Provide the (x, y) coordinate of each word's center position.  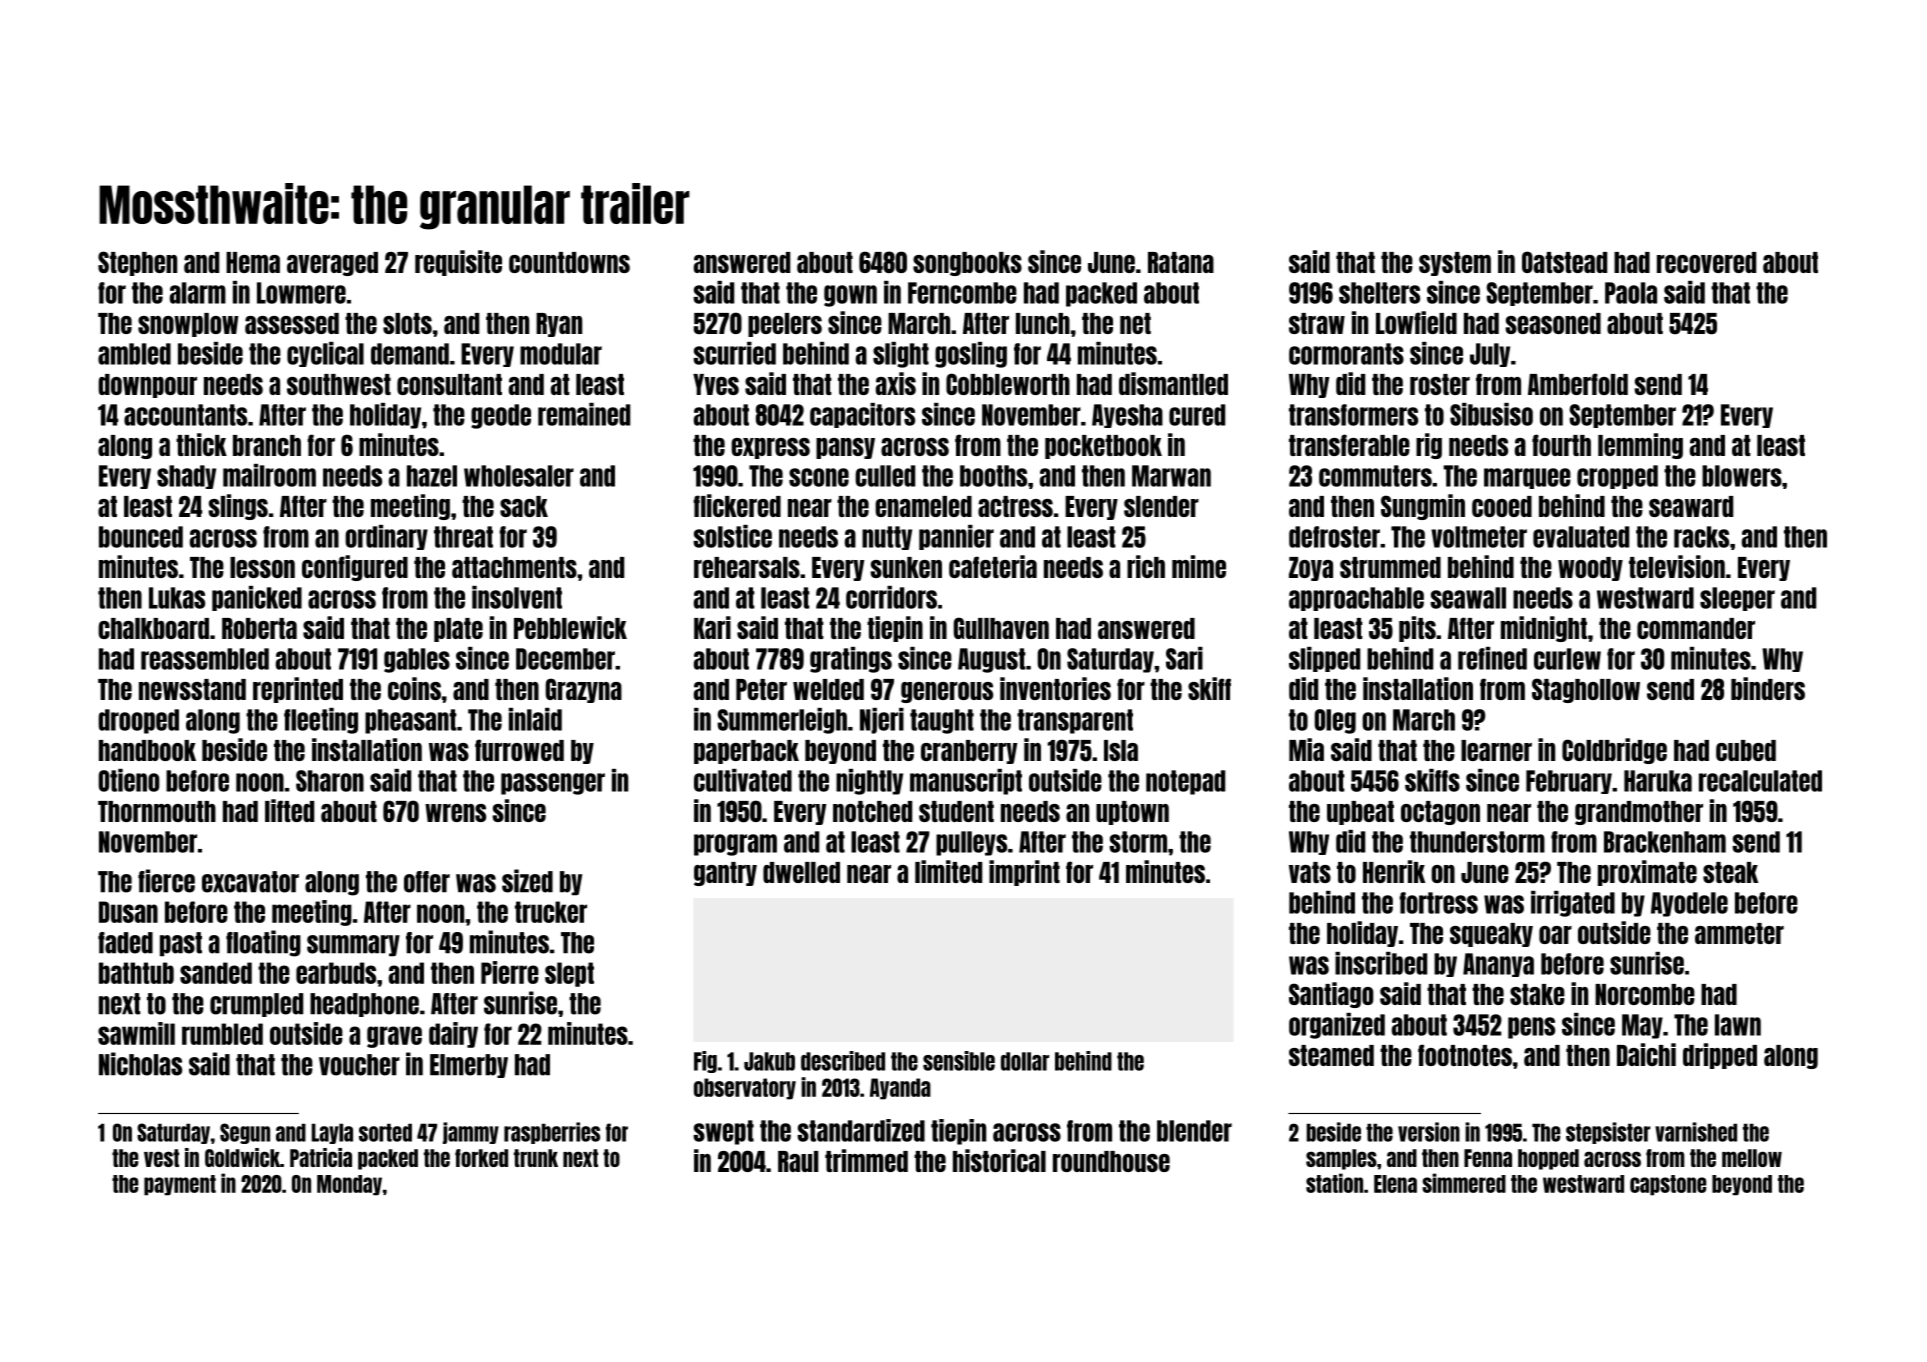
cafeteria (993, 566)
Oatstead (1564, 262)
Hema (253, 262)
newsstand (192, 689)
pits (1417, 629)
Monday (349, 1185)
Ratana (1181, 262)
